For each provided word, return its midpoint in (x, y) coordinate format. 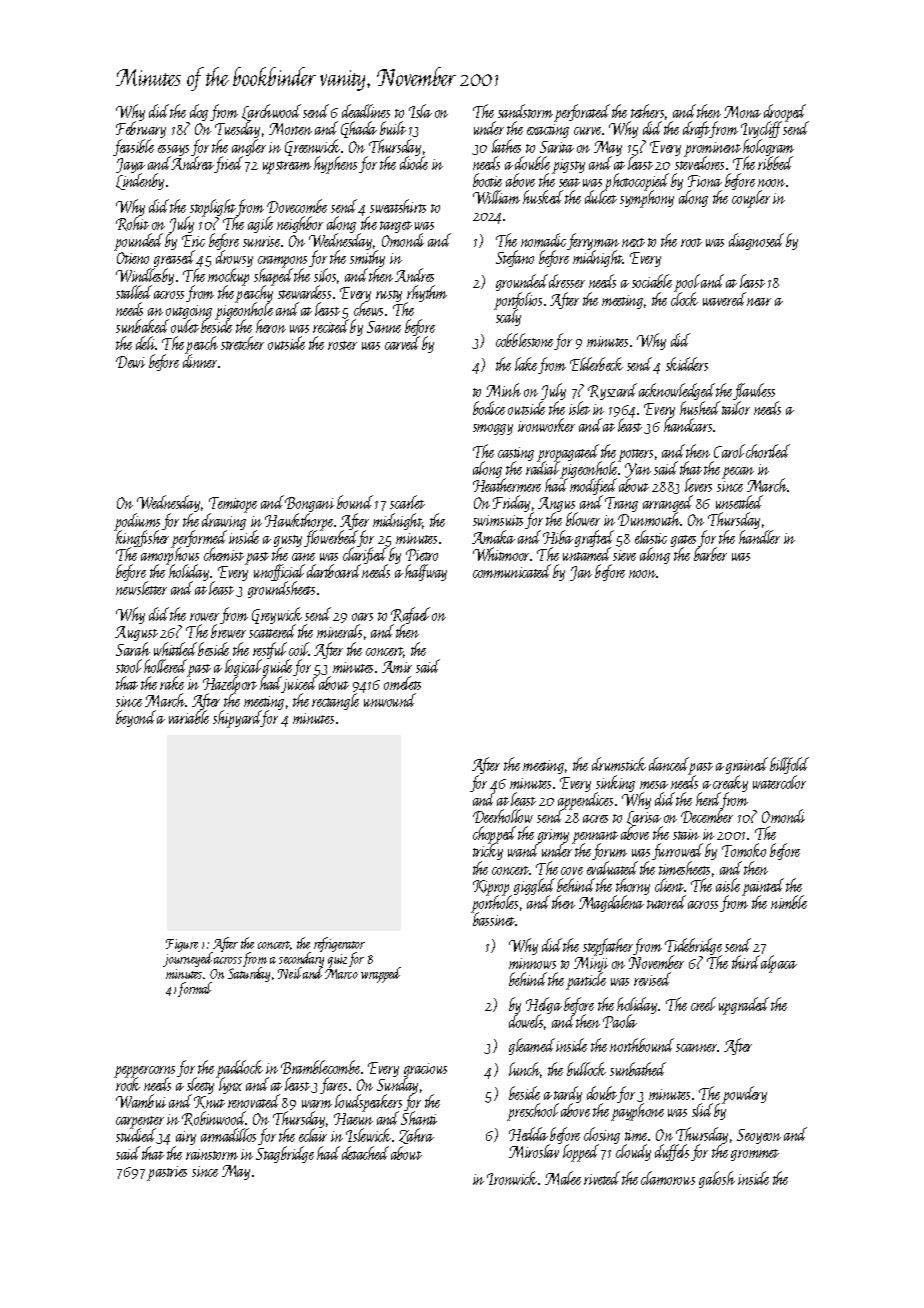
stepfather (608, 947)
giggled (534, 887)
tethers (647, 111)
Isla (420, 111)
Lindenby (140, 182)
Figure (182, 945)
